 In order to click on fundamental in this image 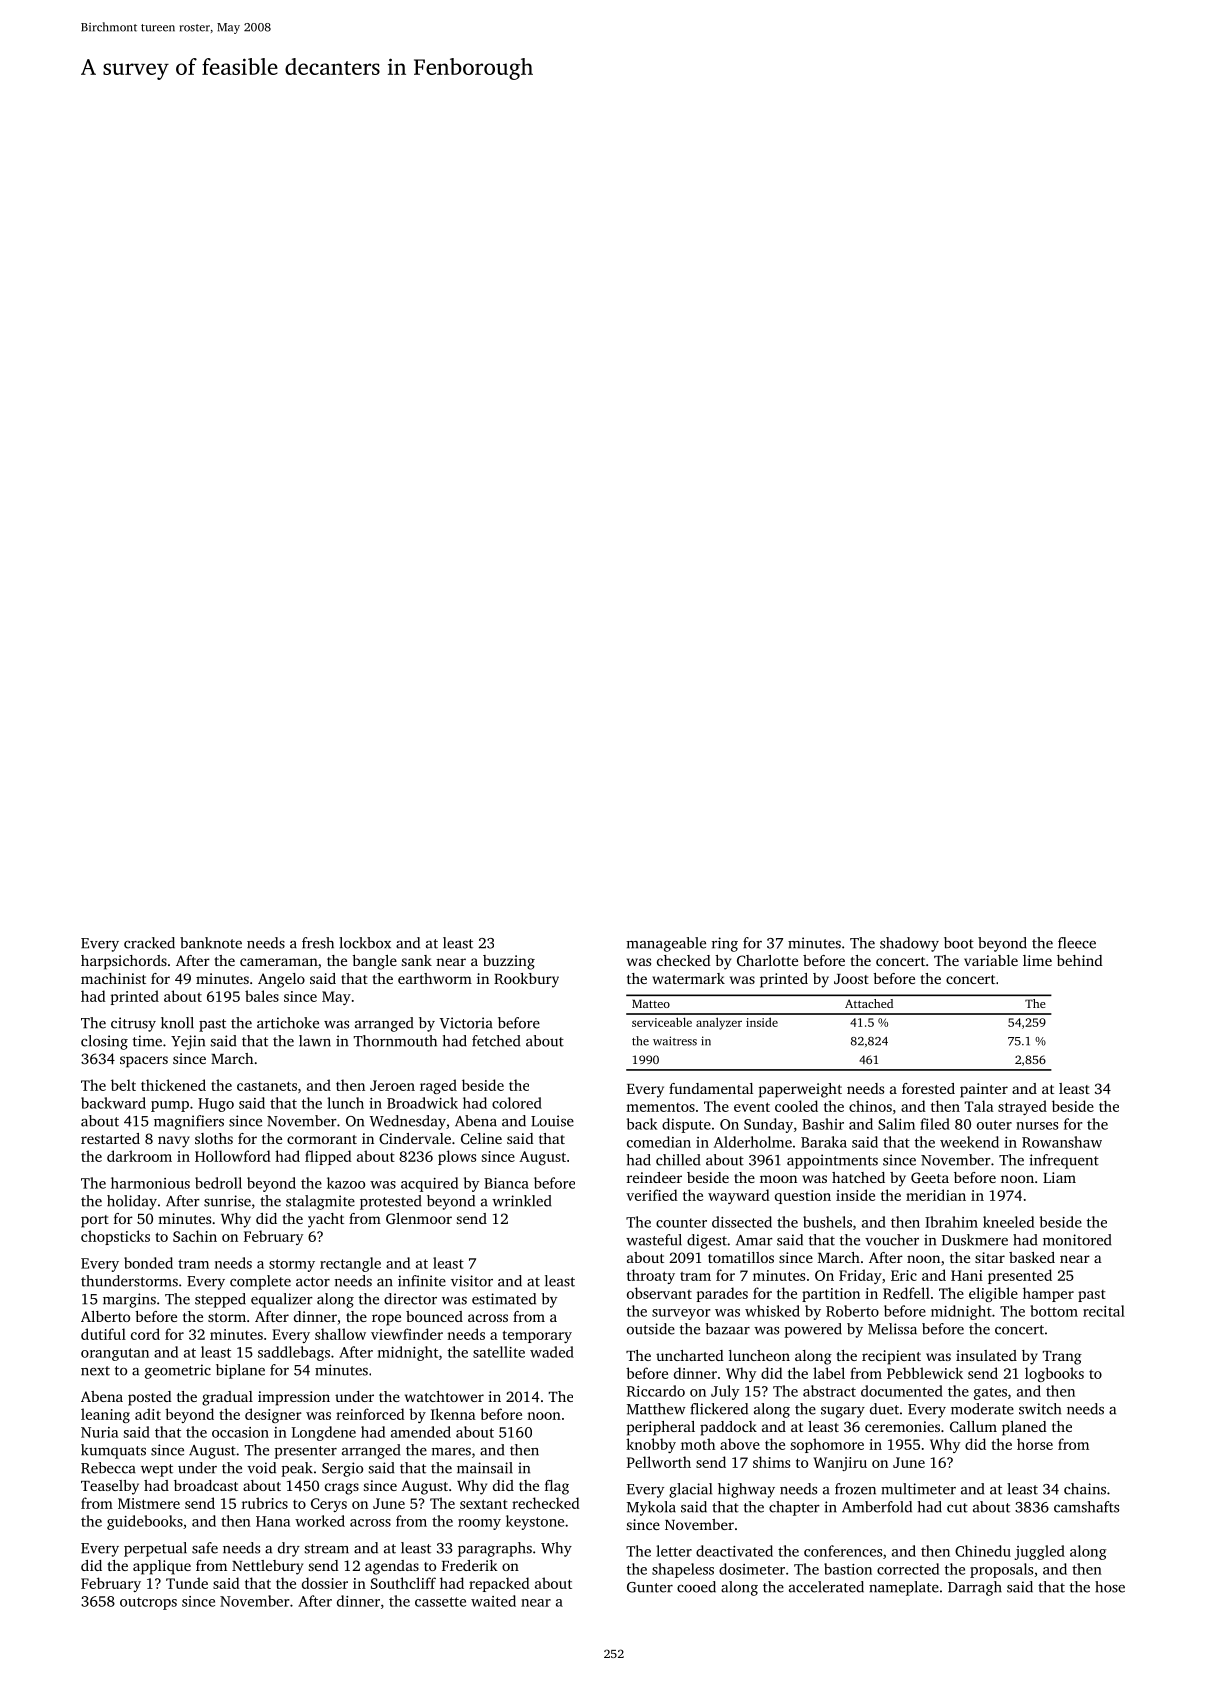, I will do `click(711, 1088)`.
